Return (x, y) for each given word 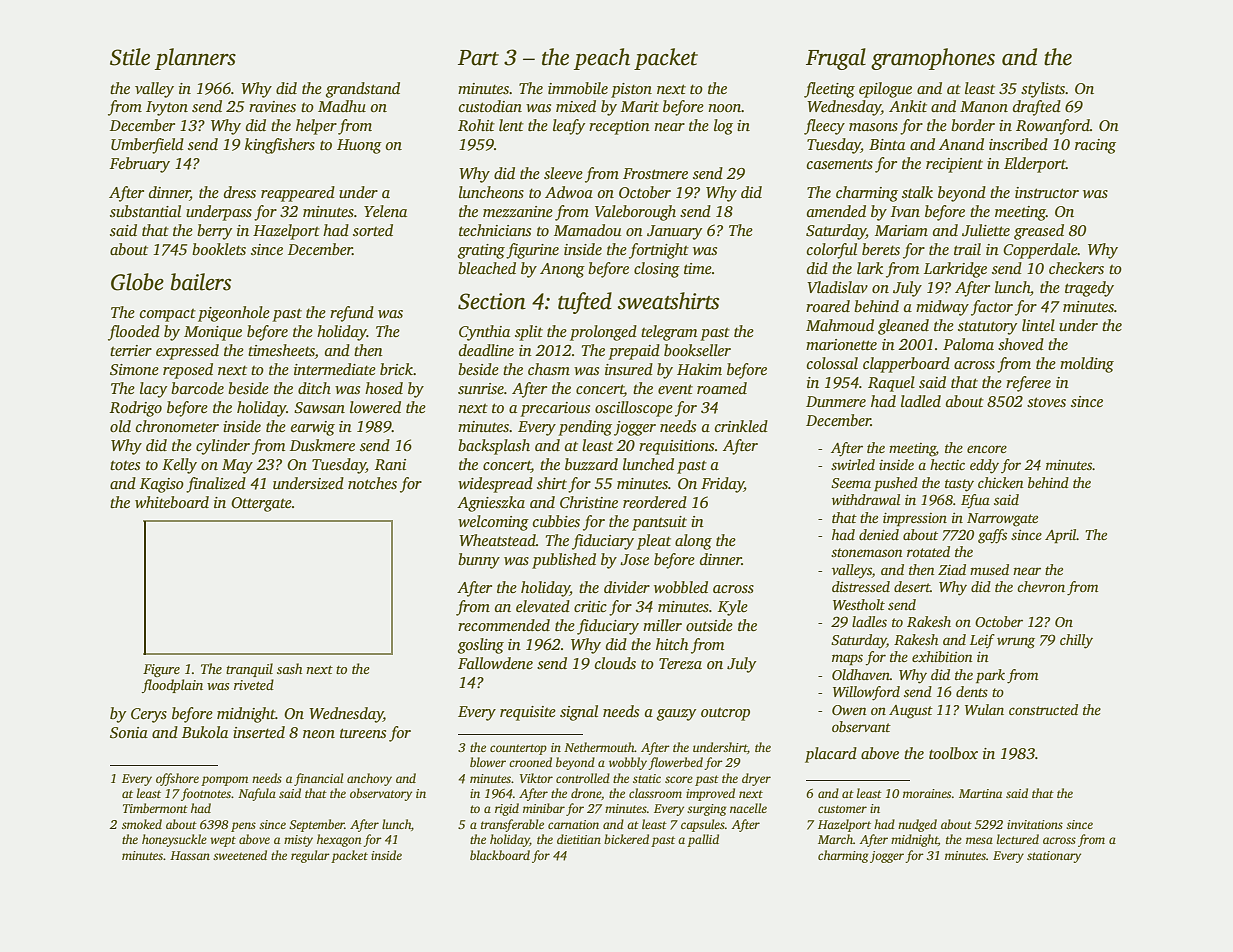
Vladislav (837, 287)
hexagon (339, 840)
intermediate (335, 369)
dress (240, 192)
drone (586, 793)
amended (836, 211)
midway (942, 308)
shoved (1021, 344)
